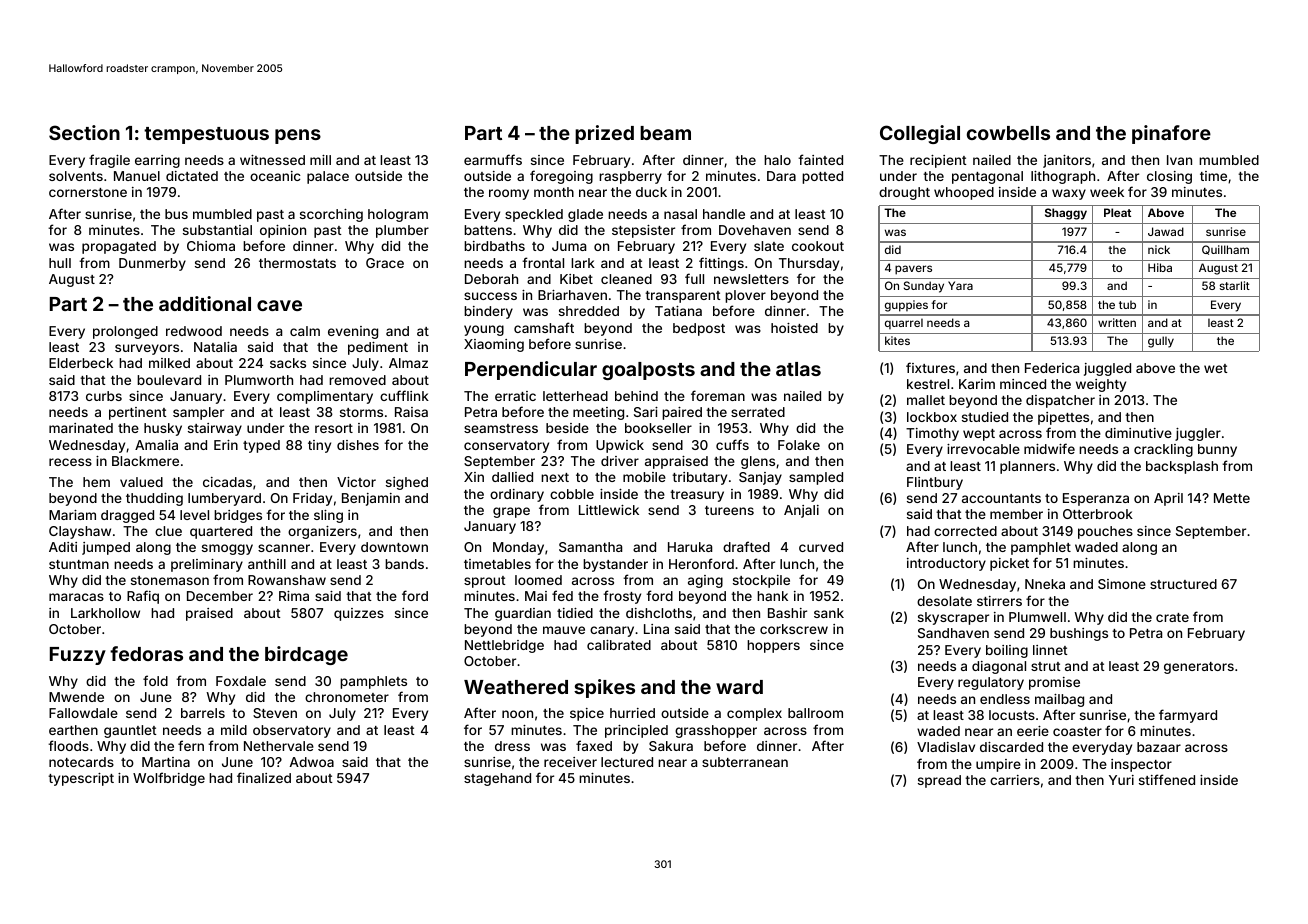 Image resolution: width=1308 pixels, height=924 pixels. What do you see at coordinates (1199, 668) in the screenshot?
I see `generators` at bounding box center [1199, 668].
